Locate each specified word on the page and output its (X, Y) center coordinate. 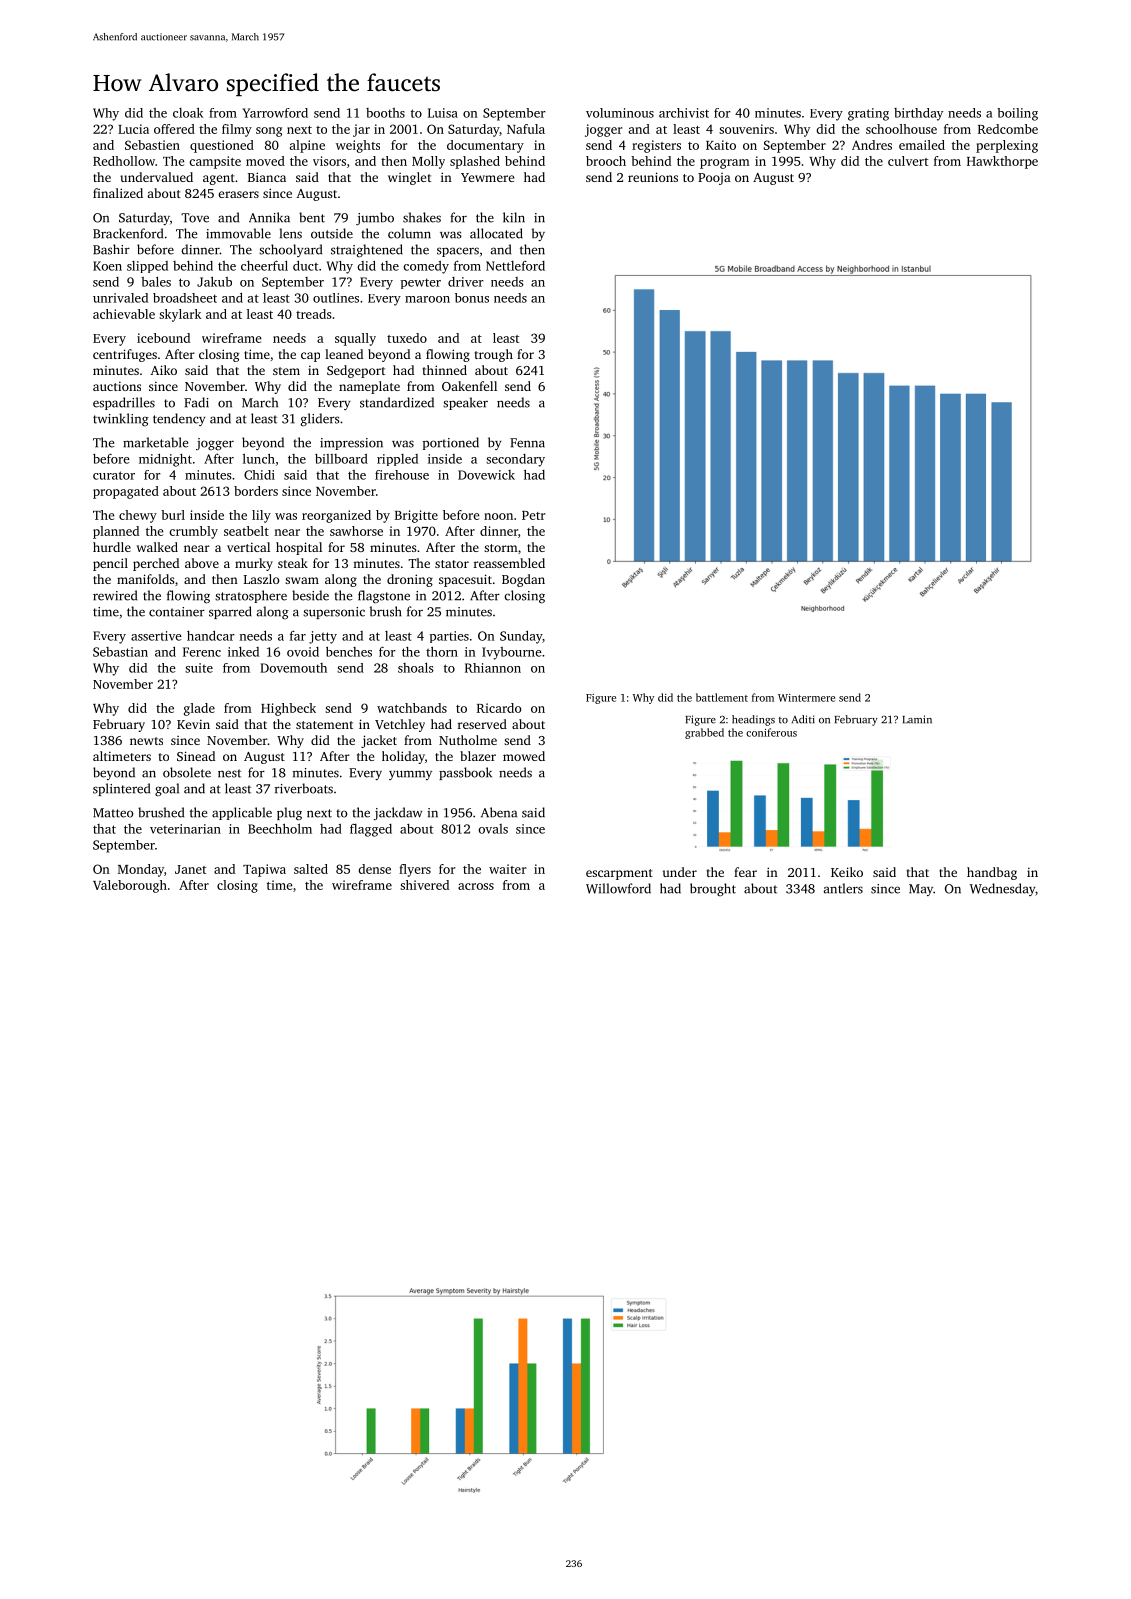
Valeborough (130, 886)
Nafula (526, 129)
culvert (908, 161)
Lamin (917, 719)
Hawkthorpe (1002, 162)
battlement (722, 697)
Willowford (618, 888)
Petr (533, 515)
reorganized (336, 516)
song (269, 132)
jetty (323, 637)
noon (498, 516)
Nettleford (515, 266)
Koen (107, 266)
